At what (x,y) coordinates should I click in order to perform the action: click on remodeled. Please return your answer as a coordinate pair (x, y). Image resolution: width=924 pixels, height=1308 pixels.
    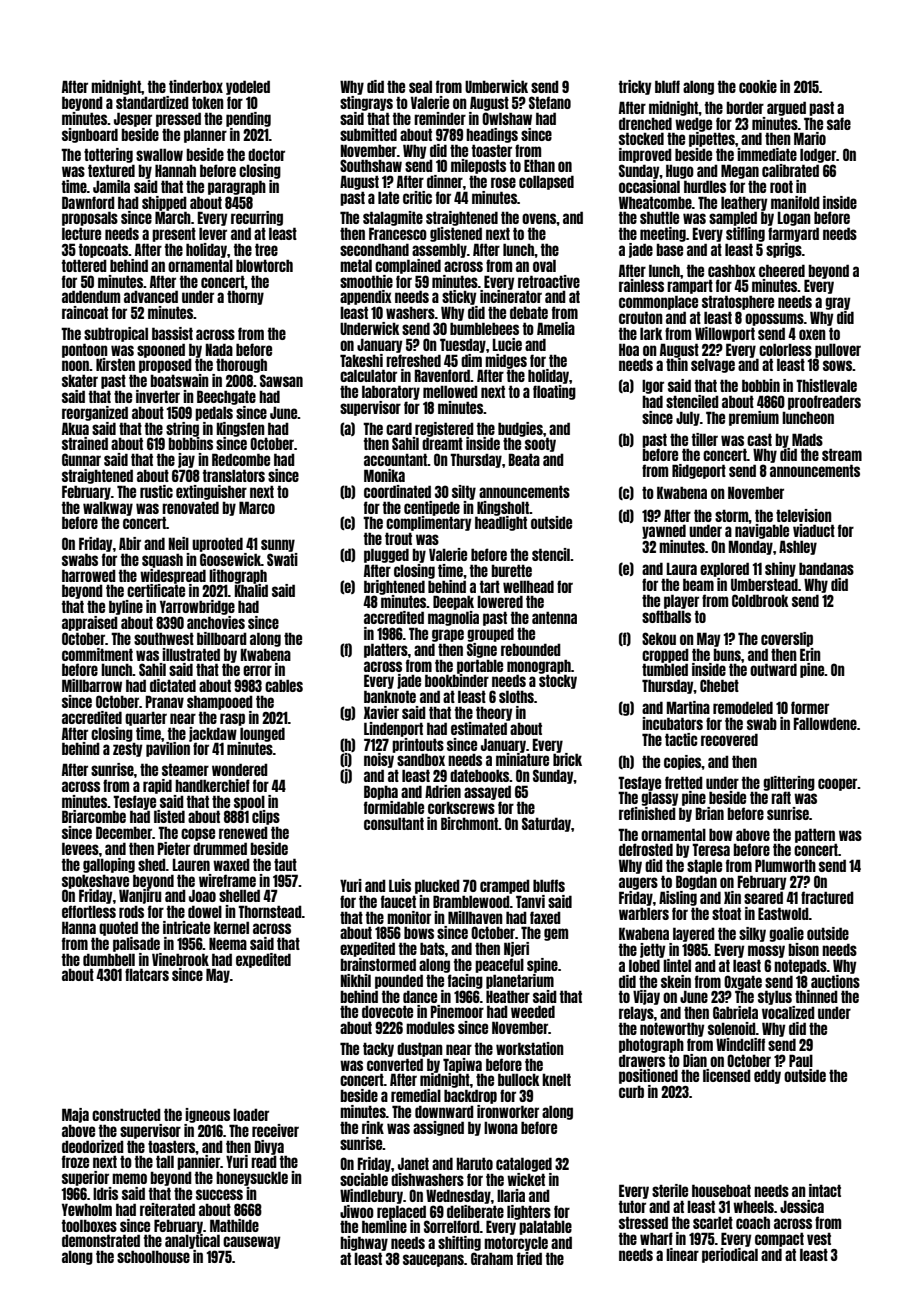
    Looking at the image, I should click on (743, 707).
